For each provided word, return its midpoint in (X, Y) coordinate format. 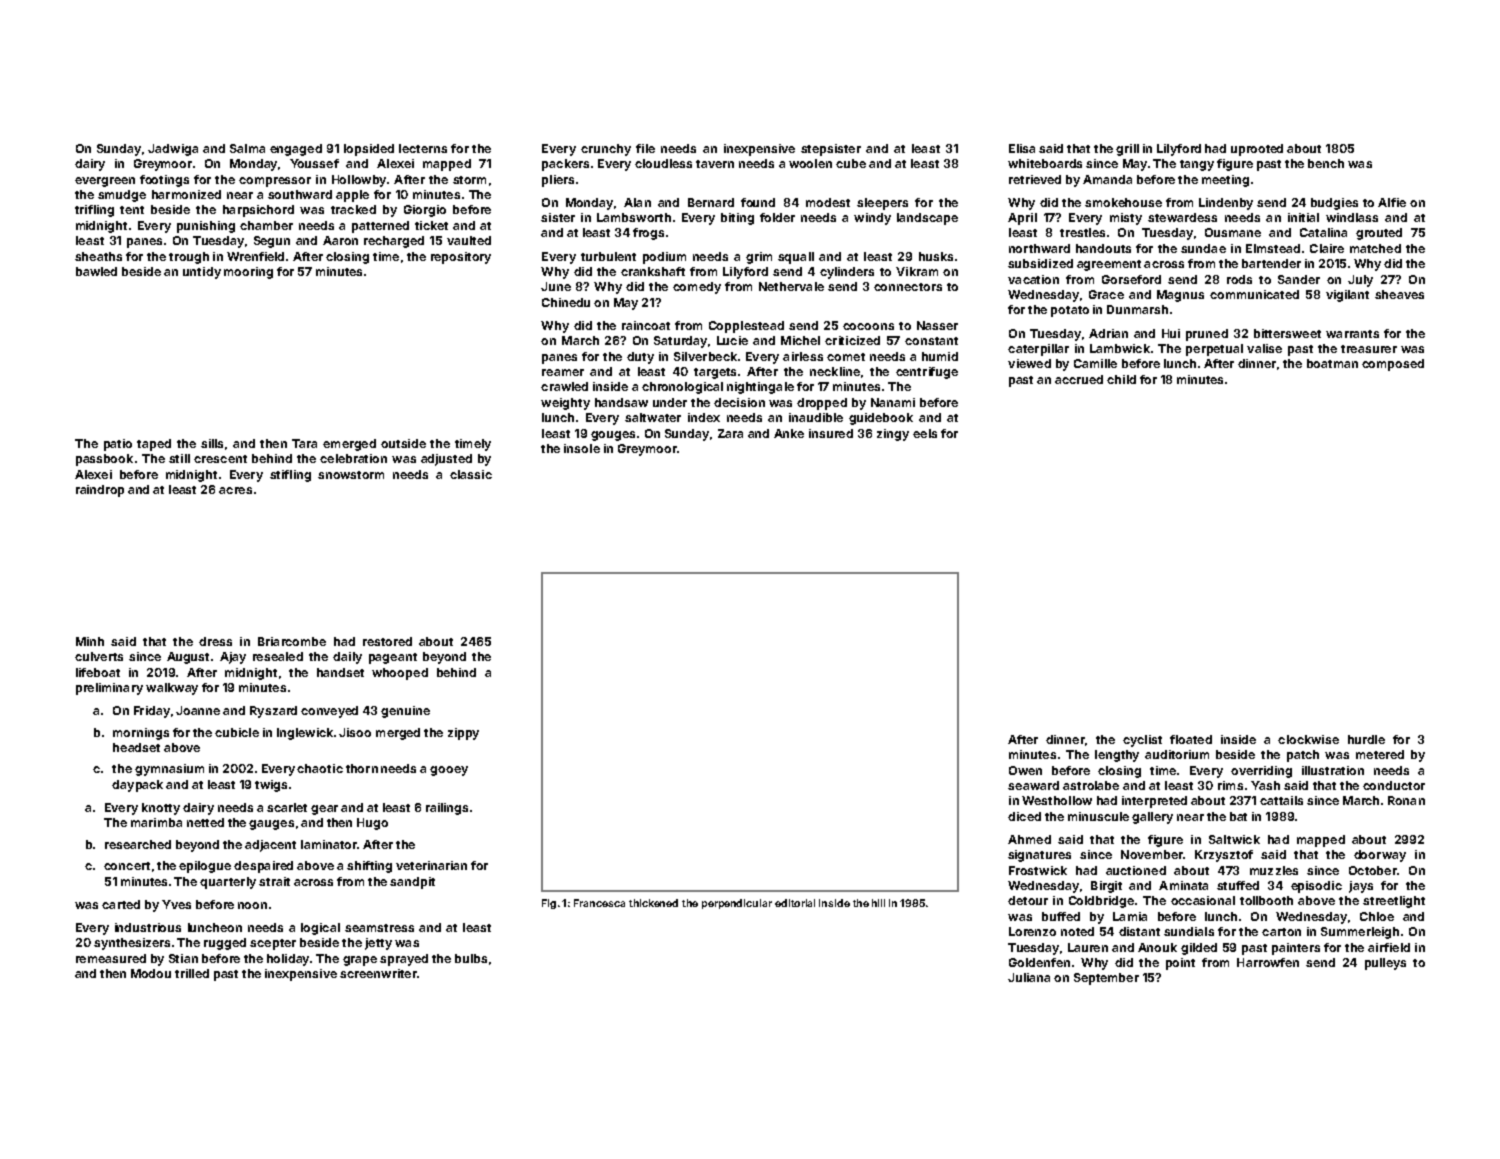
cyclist (1142, 741)
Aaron (340, 240)
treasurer (1369, 349)
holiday (288, 960)
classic (471, 474)
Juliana (1029, 977)
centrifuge (927, 373)
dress (215, 641)
